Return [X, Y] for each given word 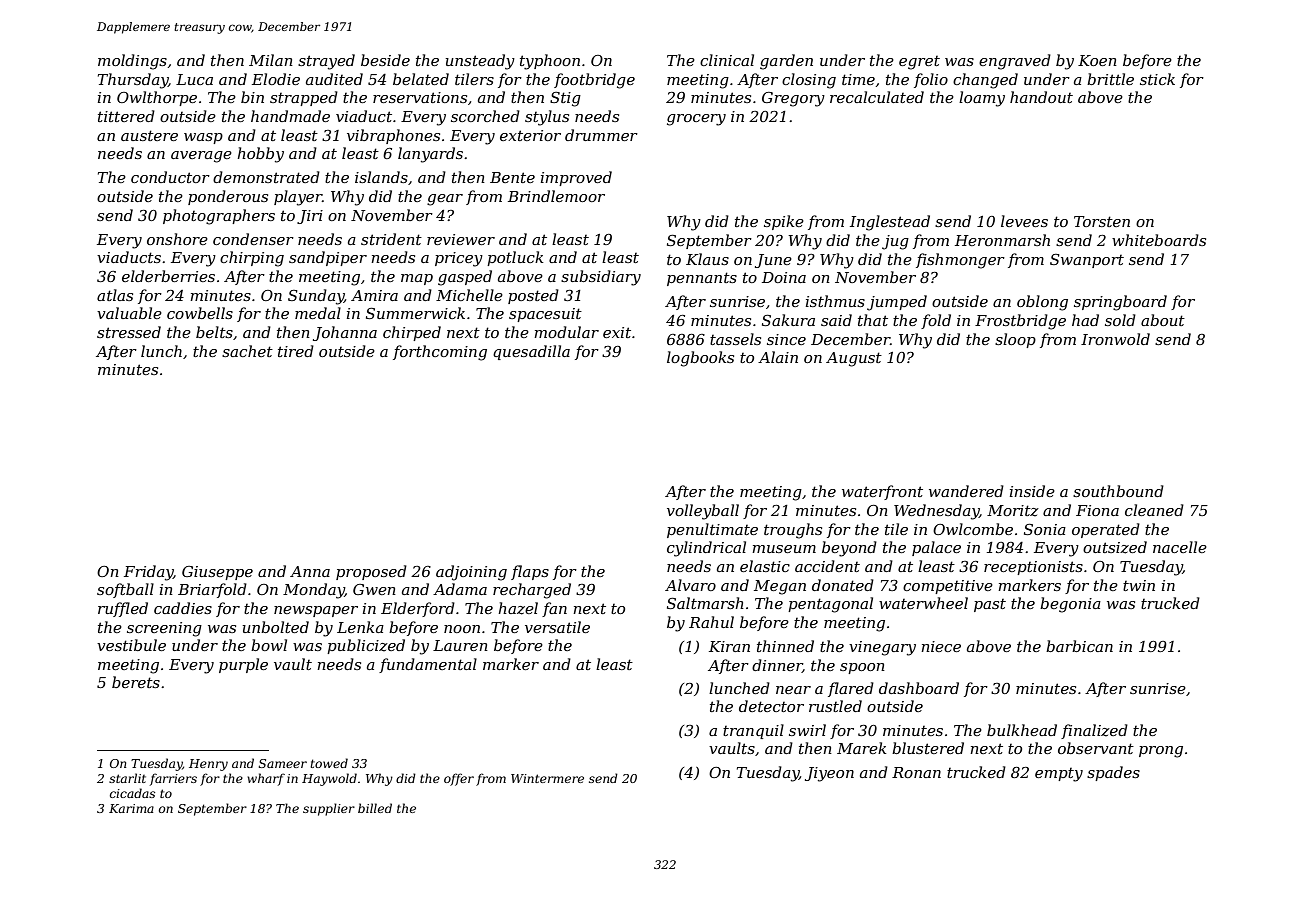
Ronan [916, 772]
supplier [329, 809]
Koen [1097, 60]
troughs [793, 531]
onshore [177, 239]
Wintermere [547, 778]
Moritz [1013, 511]
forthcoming [440, 353]
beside [385, 60]
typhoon [550, 62]
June [773, 261]
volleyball [703, 512]
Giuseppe [217, 573]
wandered [966, 491]
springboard [1120, 303]
